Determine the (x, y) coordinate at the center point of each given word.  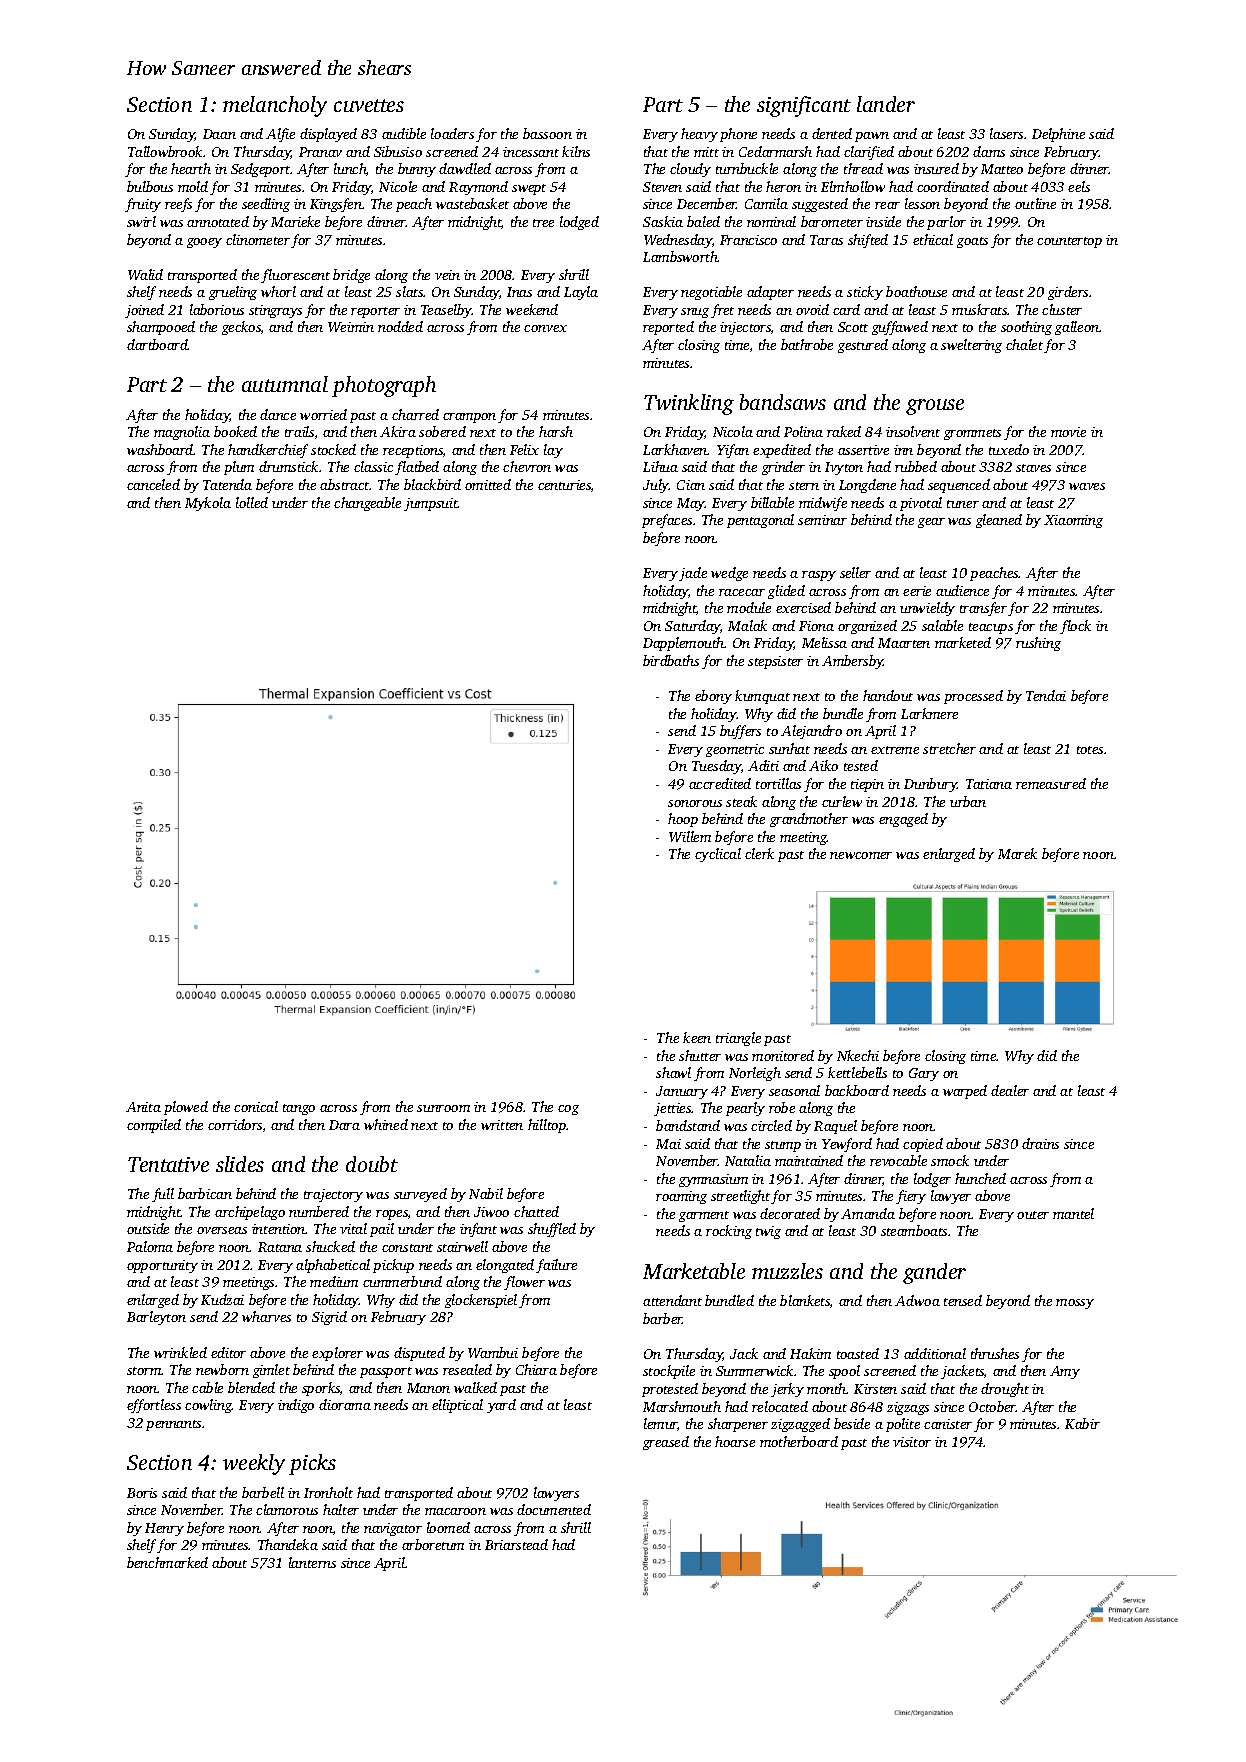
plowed (186, 1108)
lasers (1006, 133)
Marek (1017, 853)
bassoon (547, 133)
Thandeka (288, 1544)
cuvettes (369, 105)
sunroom (443, 1108)
